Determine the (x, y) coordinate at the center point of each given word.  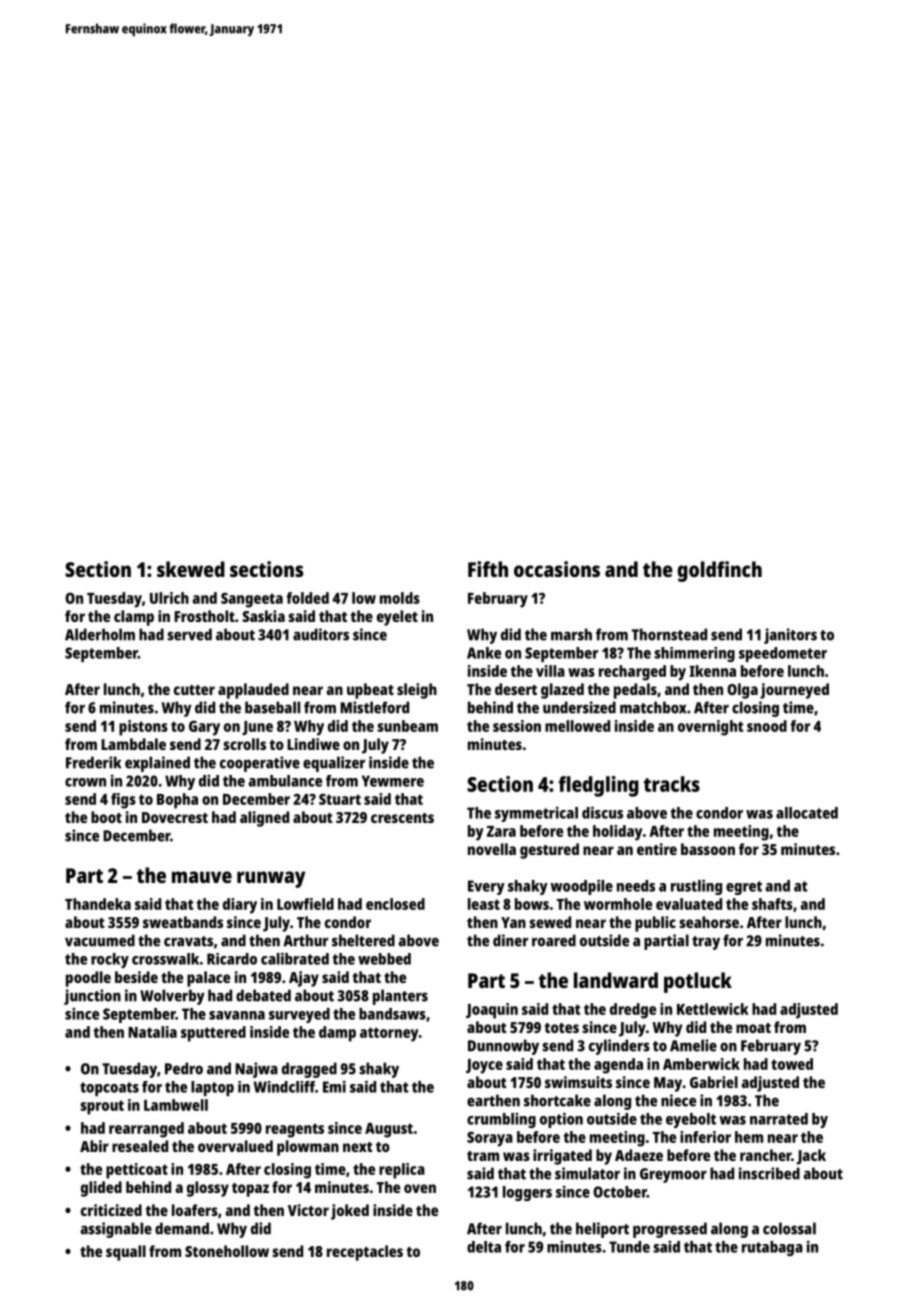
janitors (790, 636)
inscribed (769, 1173)
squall (126, 1253)
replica (402, 1171)
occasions (557, 569)
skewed (191, 569)
